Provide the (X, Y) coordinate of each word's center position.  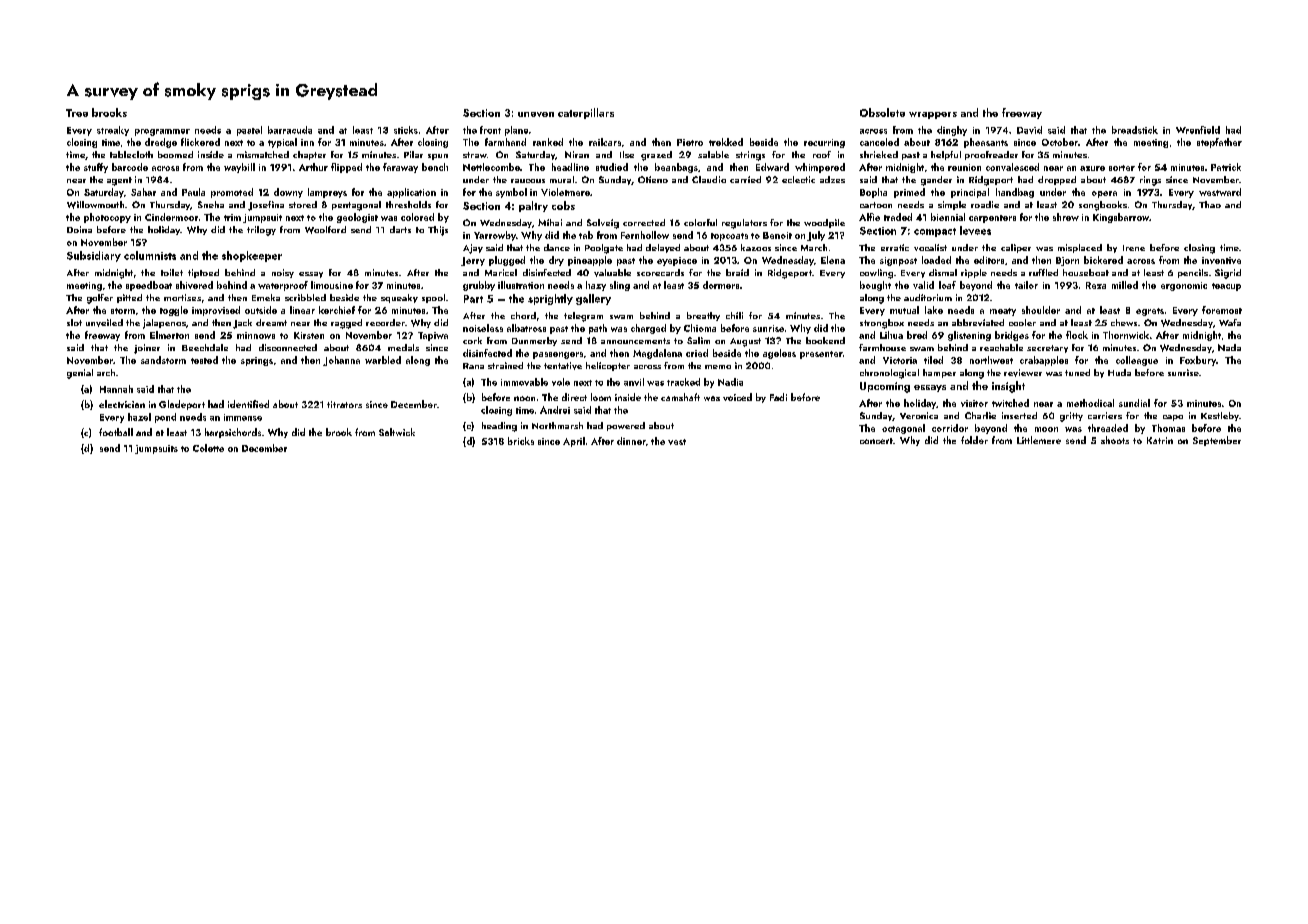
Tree (77, 113)
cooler (1022, 322)
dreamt (271, 322)
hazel (139, 417)
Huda (1119, 372)
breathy (703, 316)
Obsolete (882, 112)
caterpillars (586, 113)
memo (718, 367)
